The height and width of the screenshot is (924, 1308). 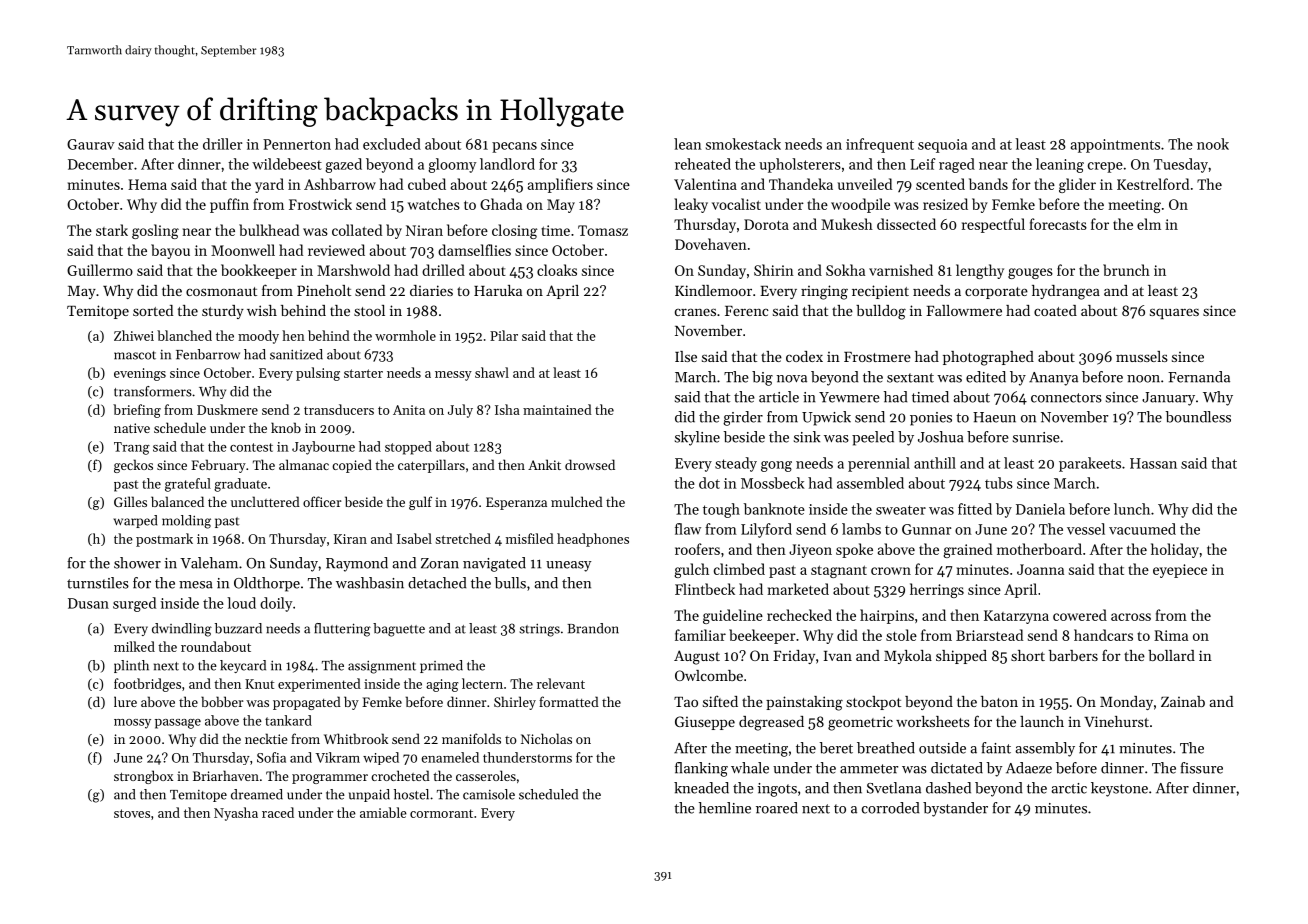 What do you see at coordinates (278, 812) in the screenshot?
I see `raced` at bounding box center [278, 812].
